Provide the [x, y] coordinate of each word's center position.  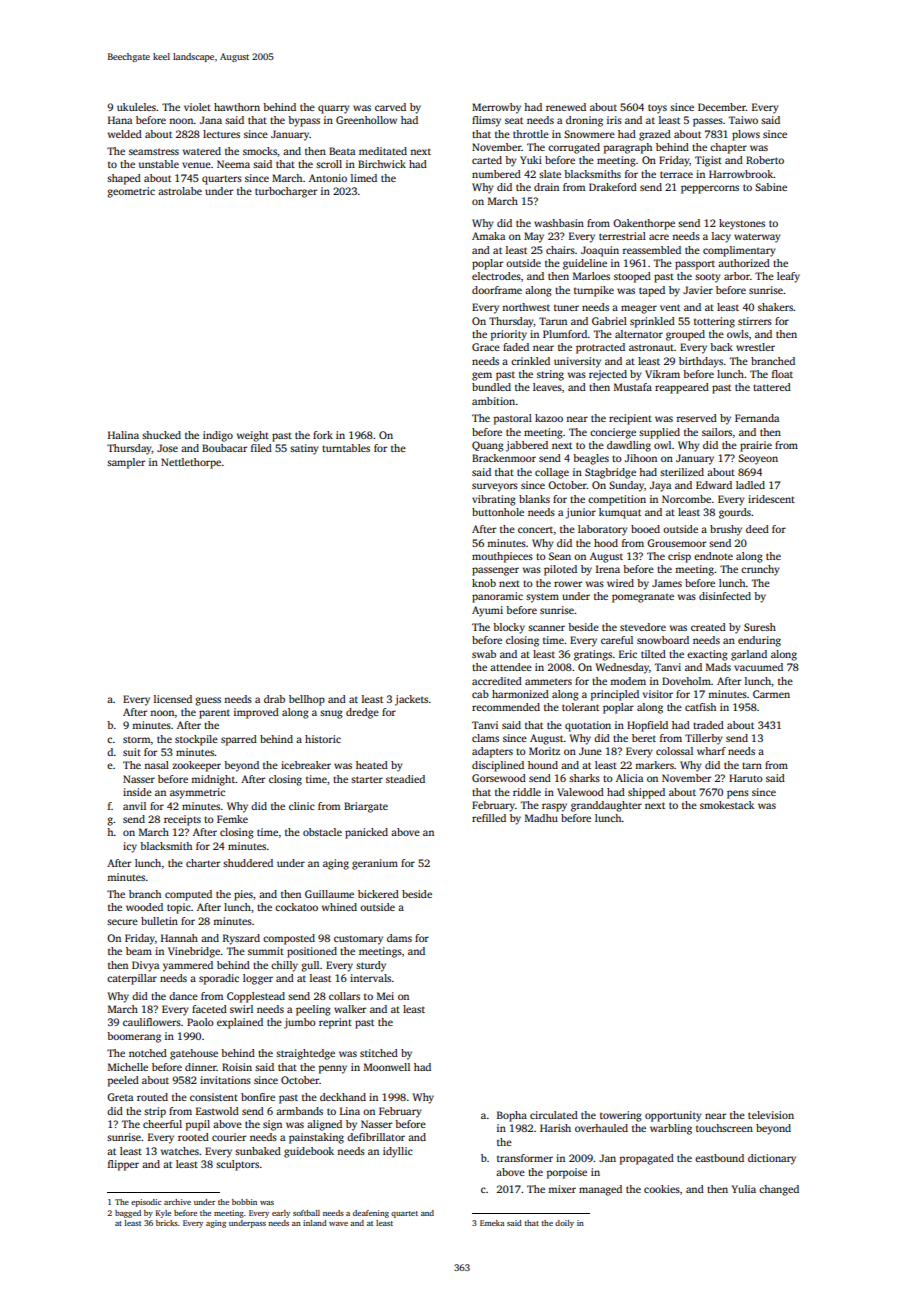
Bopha [512, 1116]
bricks [167, 1223]
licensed [173, 699]
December [722, 107]
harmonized [520, 694]
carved [390, 107]
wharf [711, 751]
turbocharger [286, 192]
